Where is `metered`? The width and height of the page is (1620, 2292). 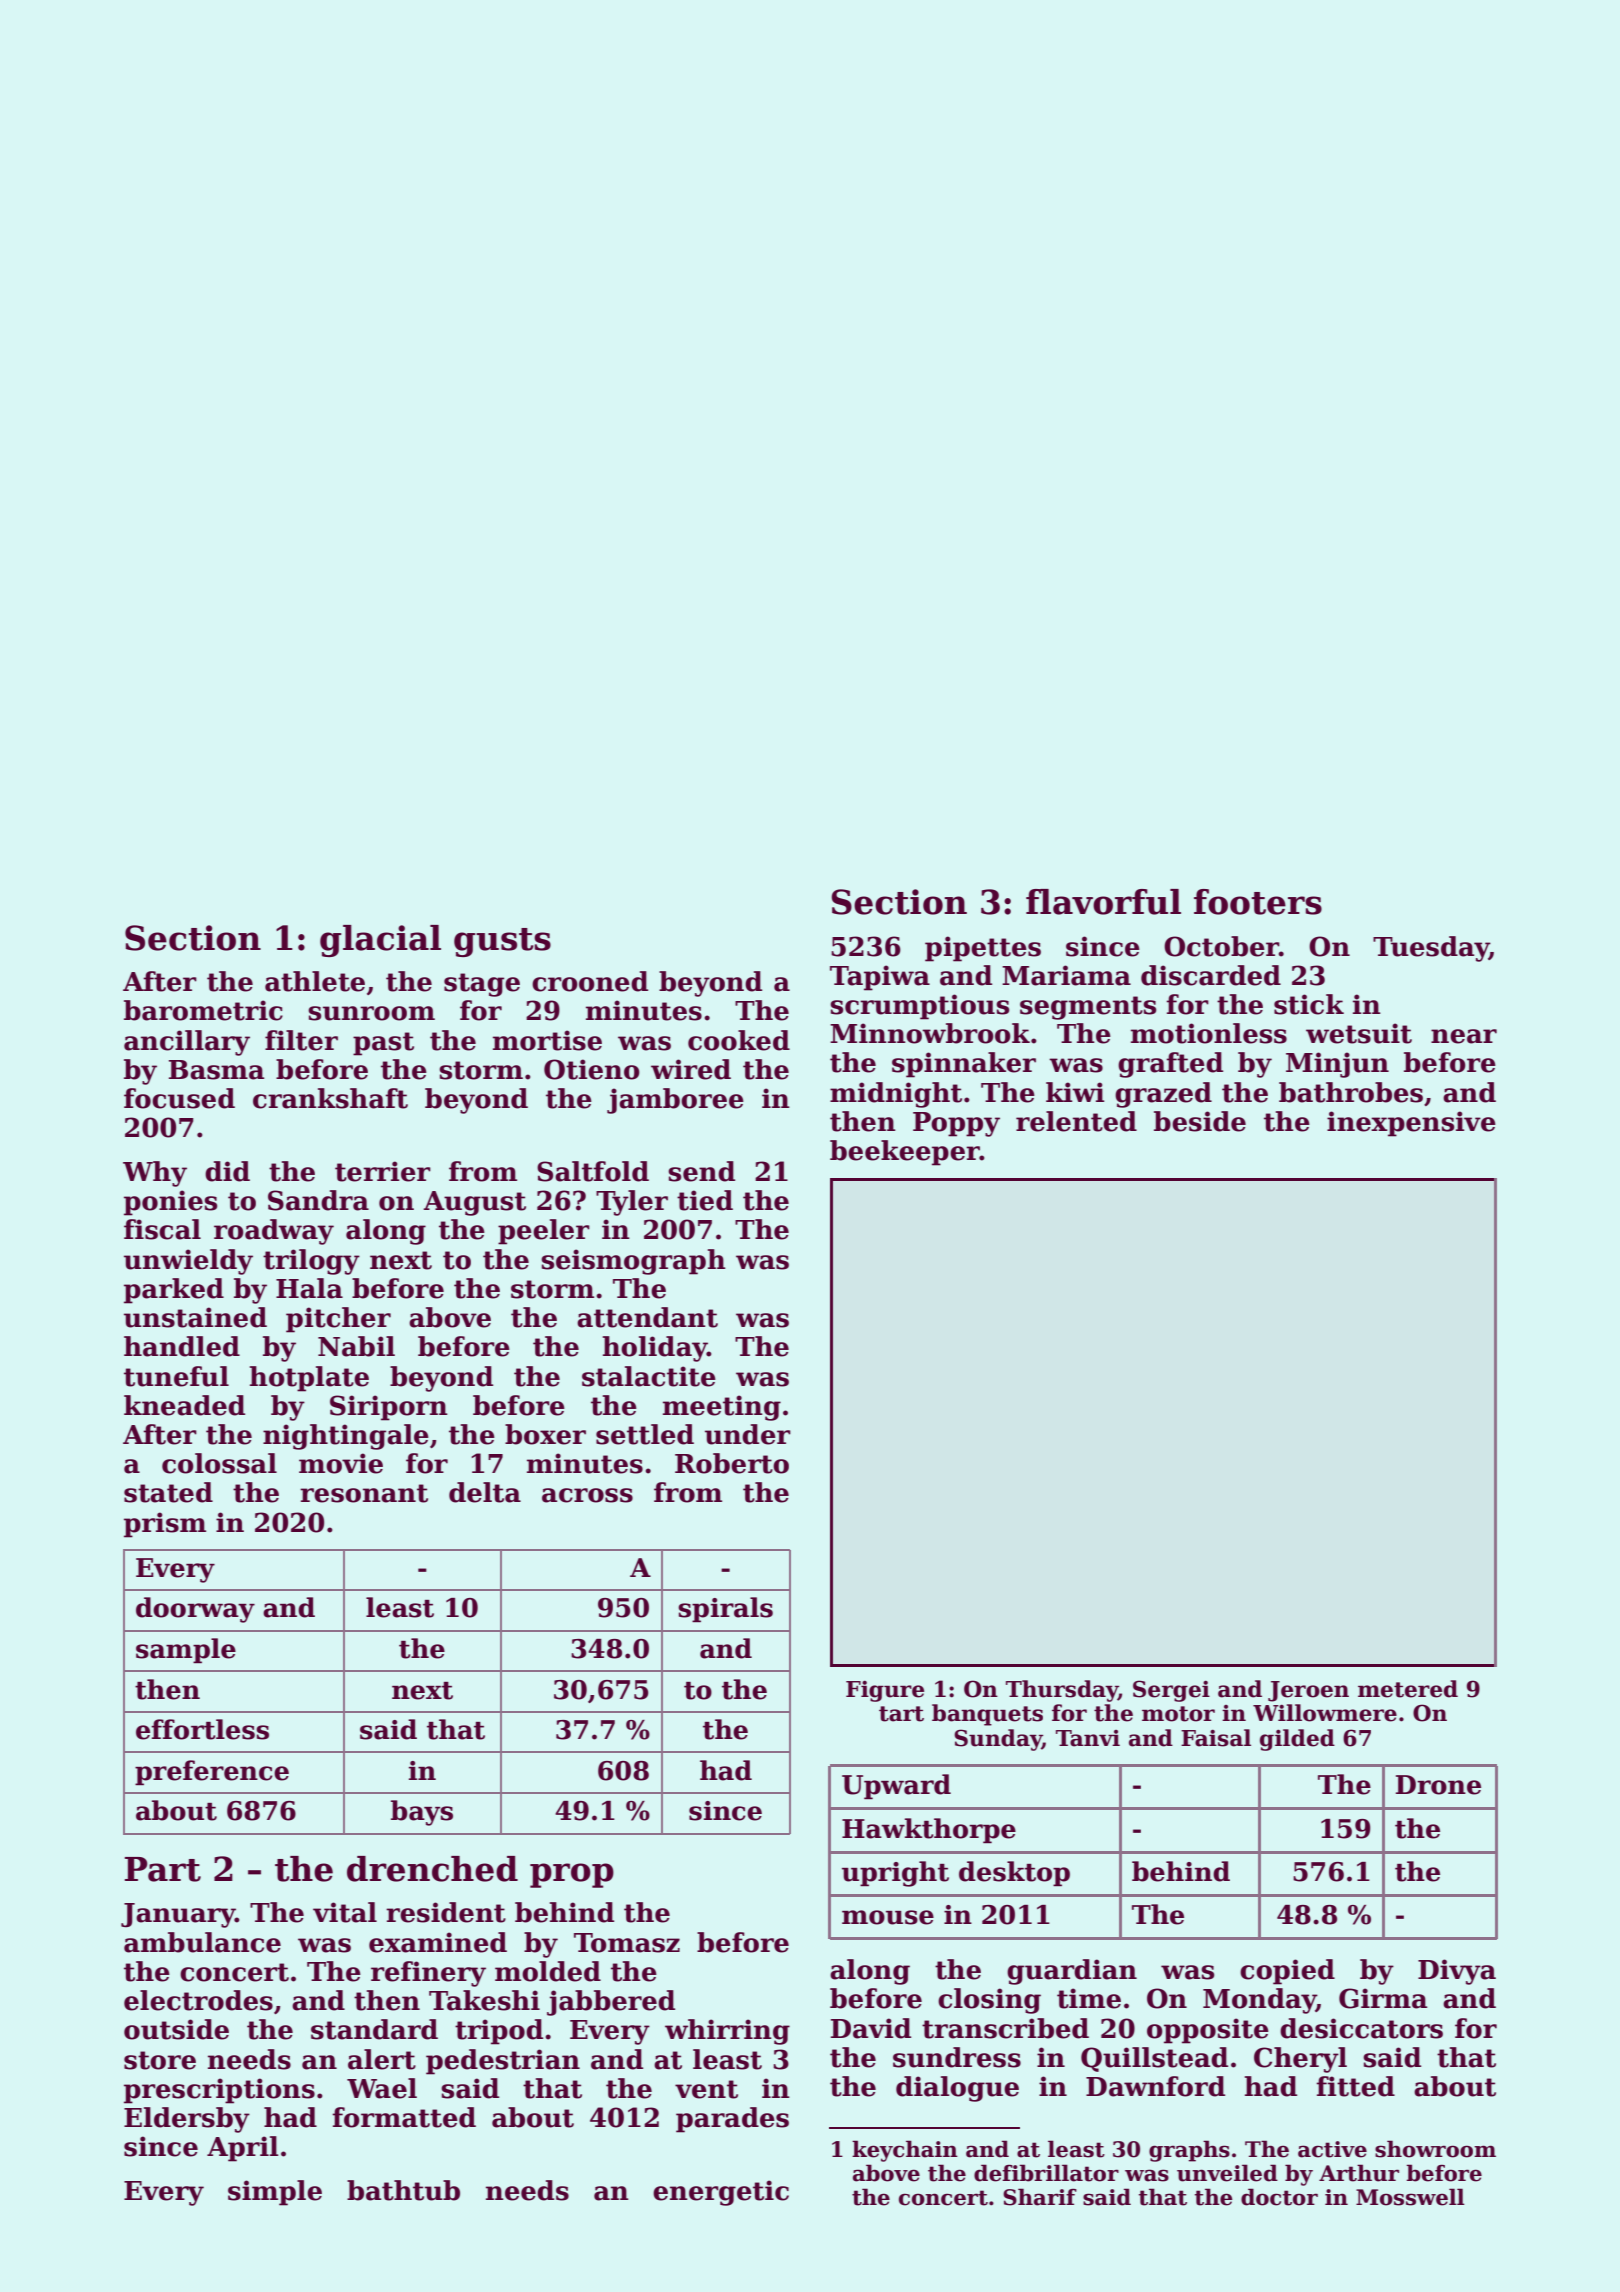
metered is located at coordinates (1408, 1689).
